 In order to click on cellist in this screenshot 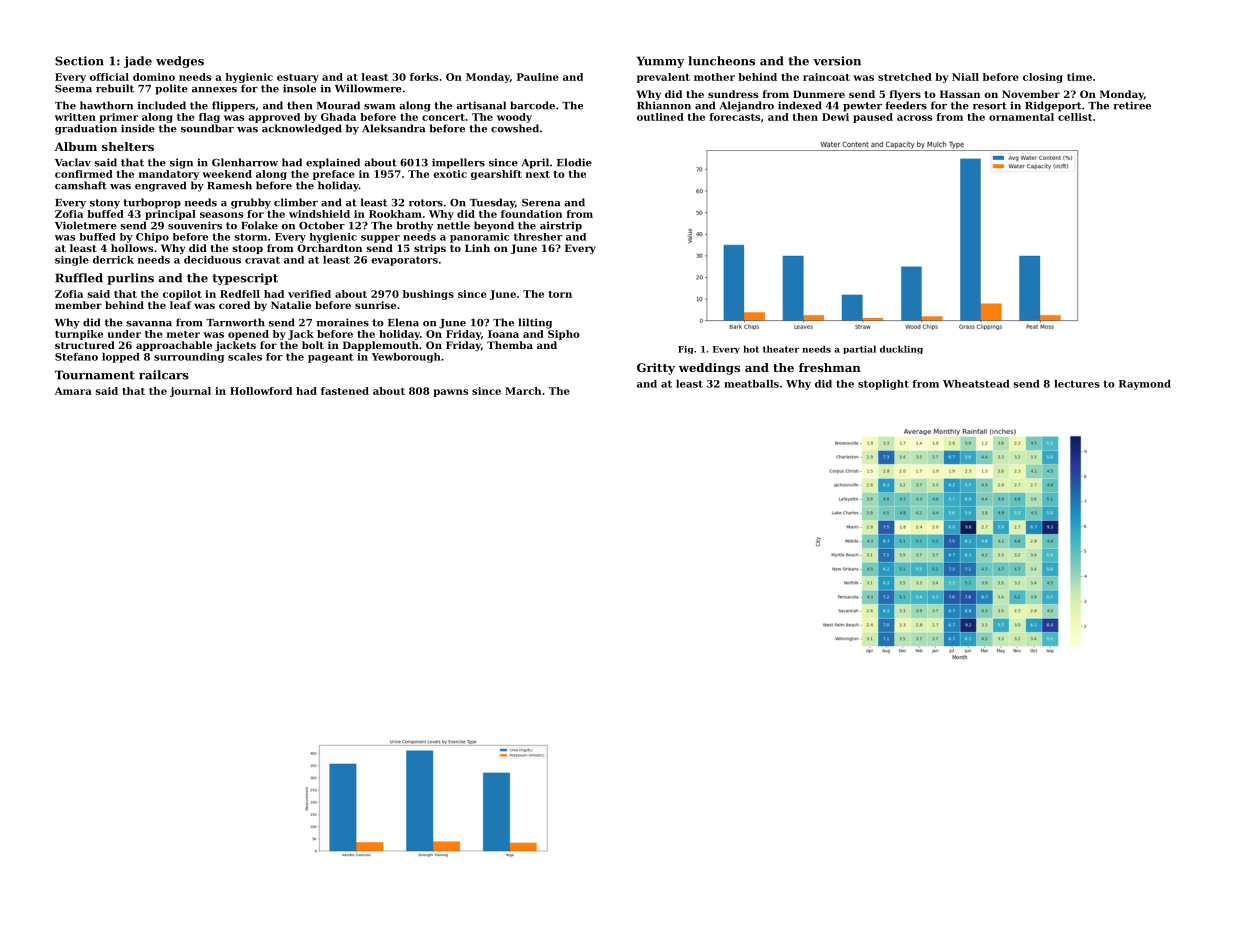, I will do `click(1075, 117)`.
